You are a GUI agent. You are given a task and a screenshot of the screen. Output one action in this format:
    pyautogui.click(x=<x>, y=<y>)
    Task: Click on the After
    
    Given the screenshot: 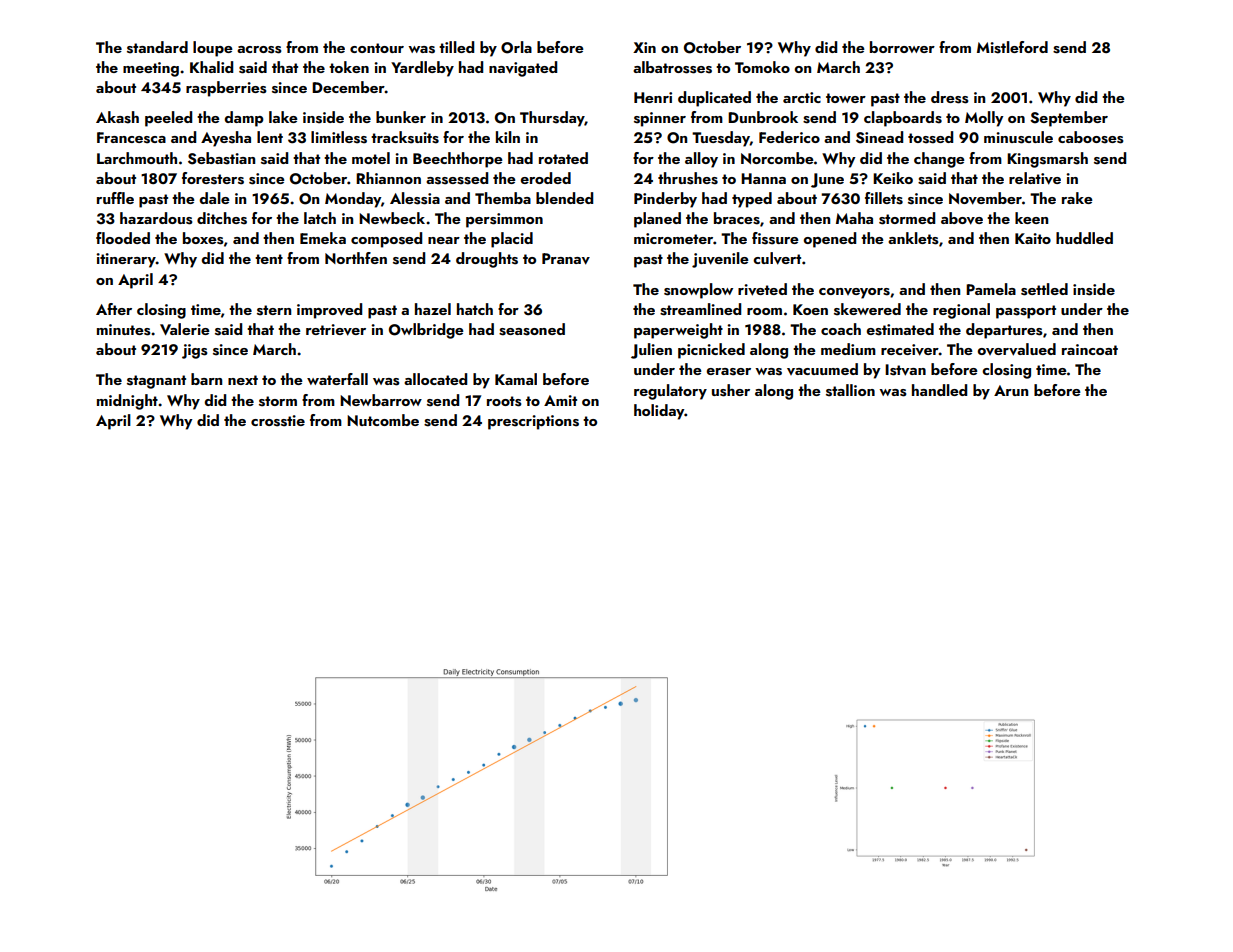 What is the action you would take?
    pyautogui.click(x=114, y=309)
